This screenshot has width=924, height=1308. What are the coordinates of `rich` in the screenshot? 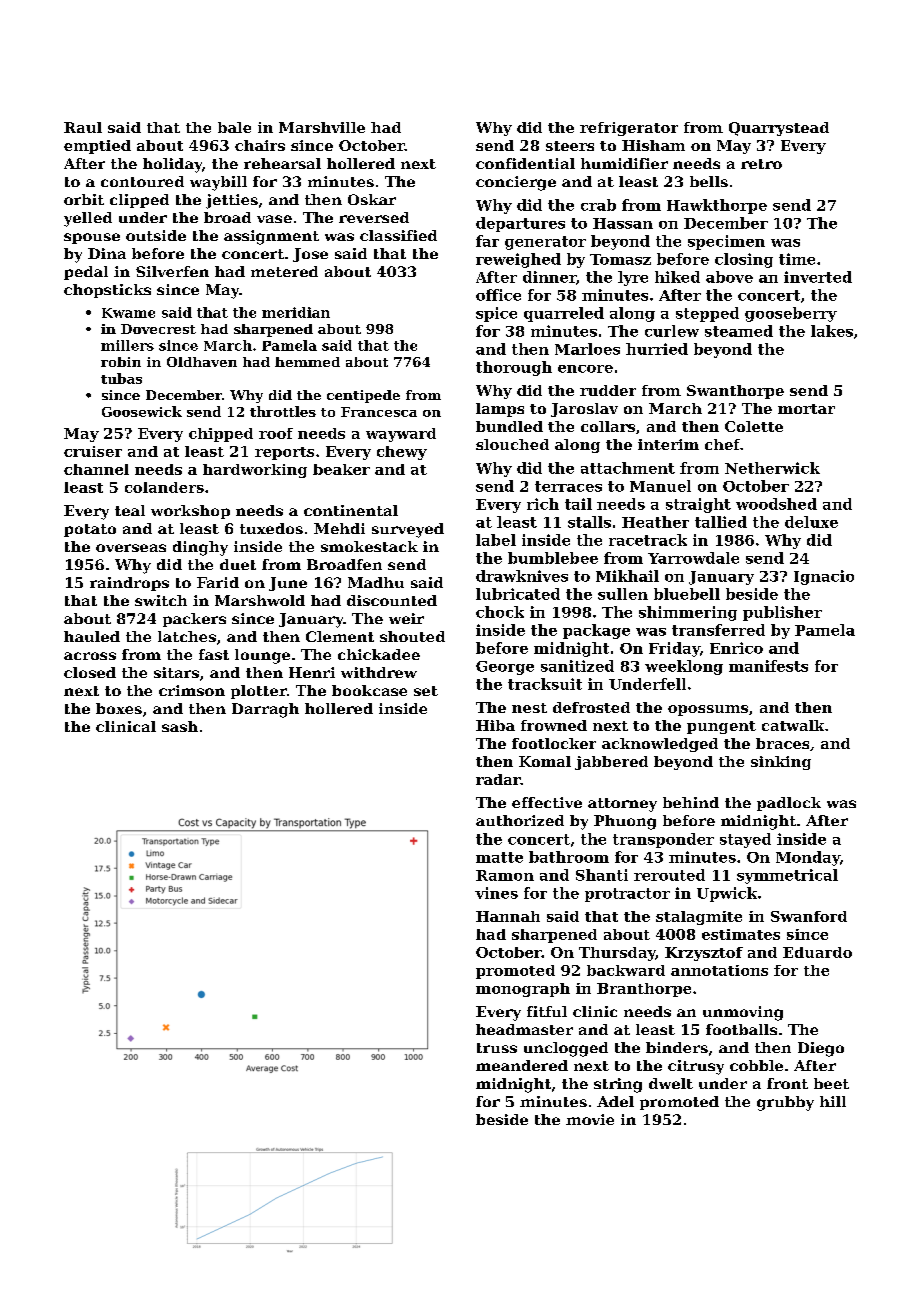 It's located at (543, 504).
